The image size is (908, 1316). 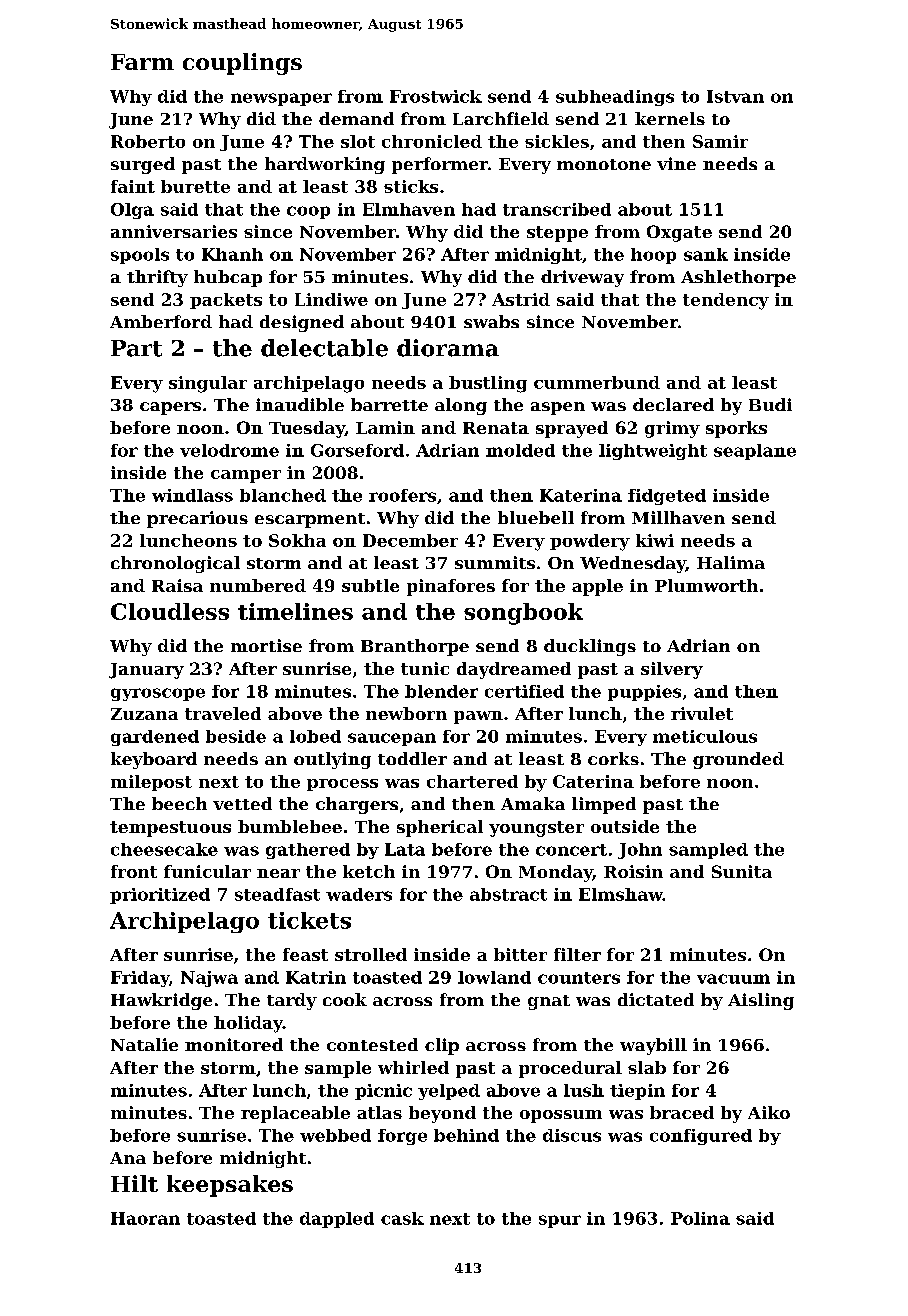 I want to click on precarious, so click(x=197, y=519).
